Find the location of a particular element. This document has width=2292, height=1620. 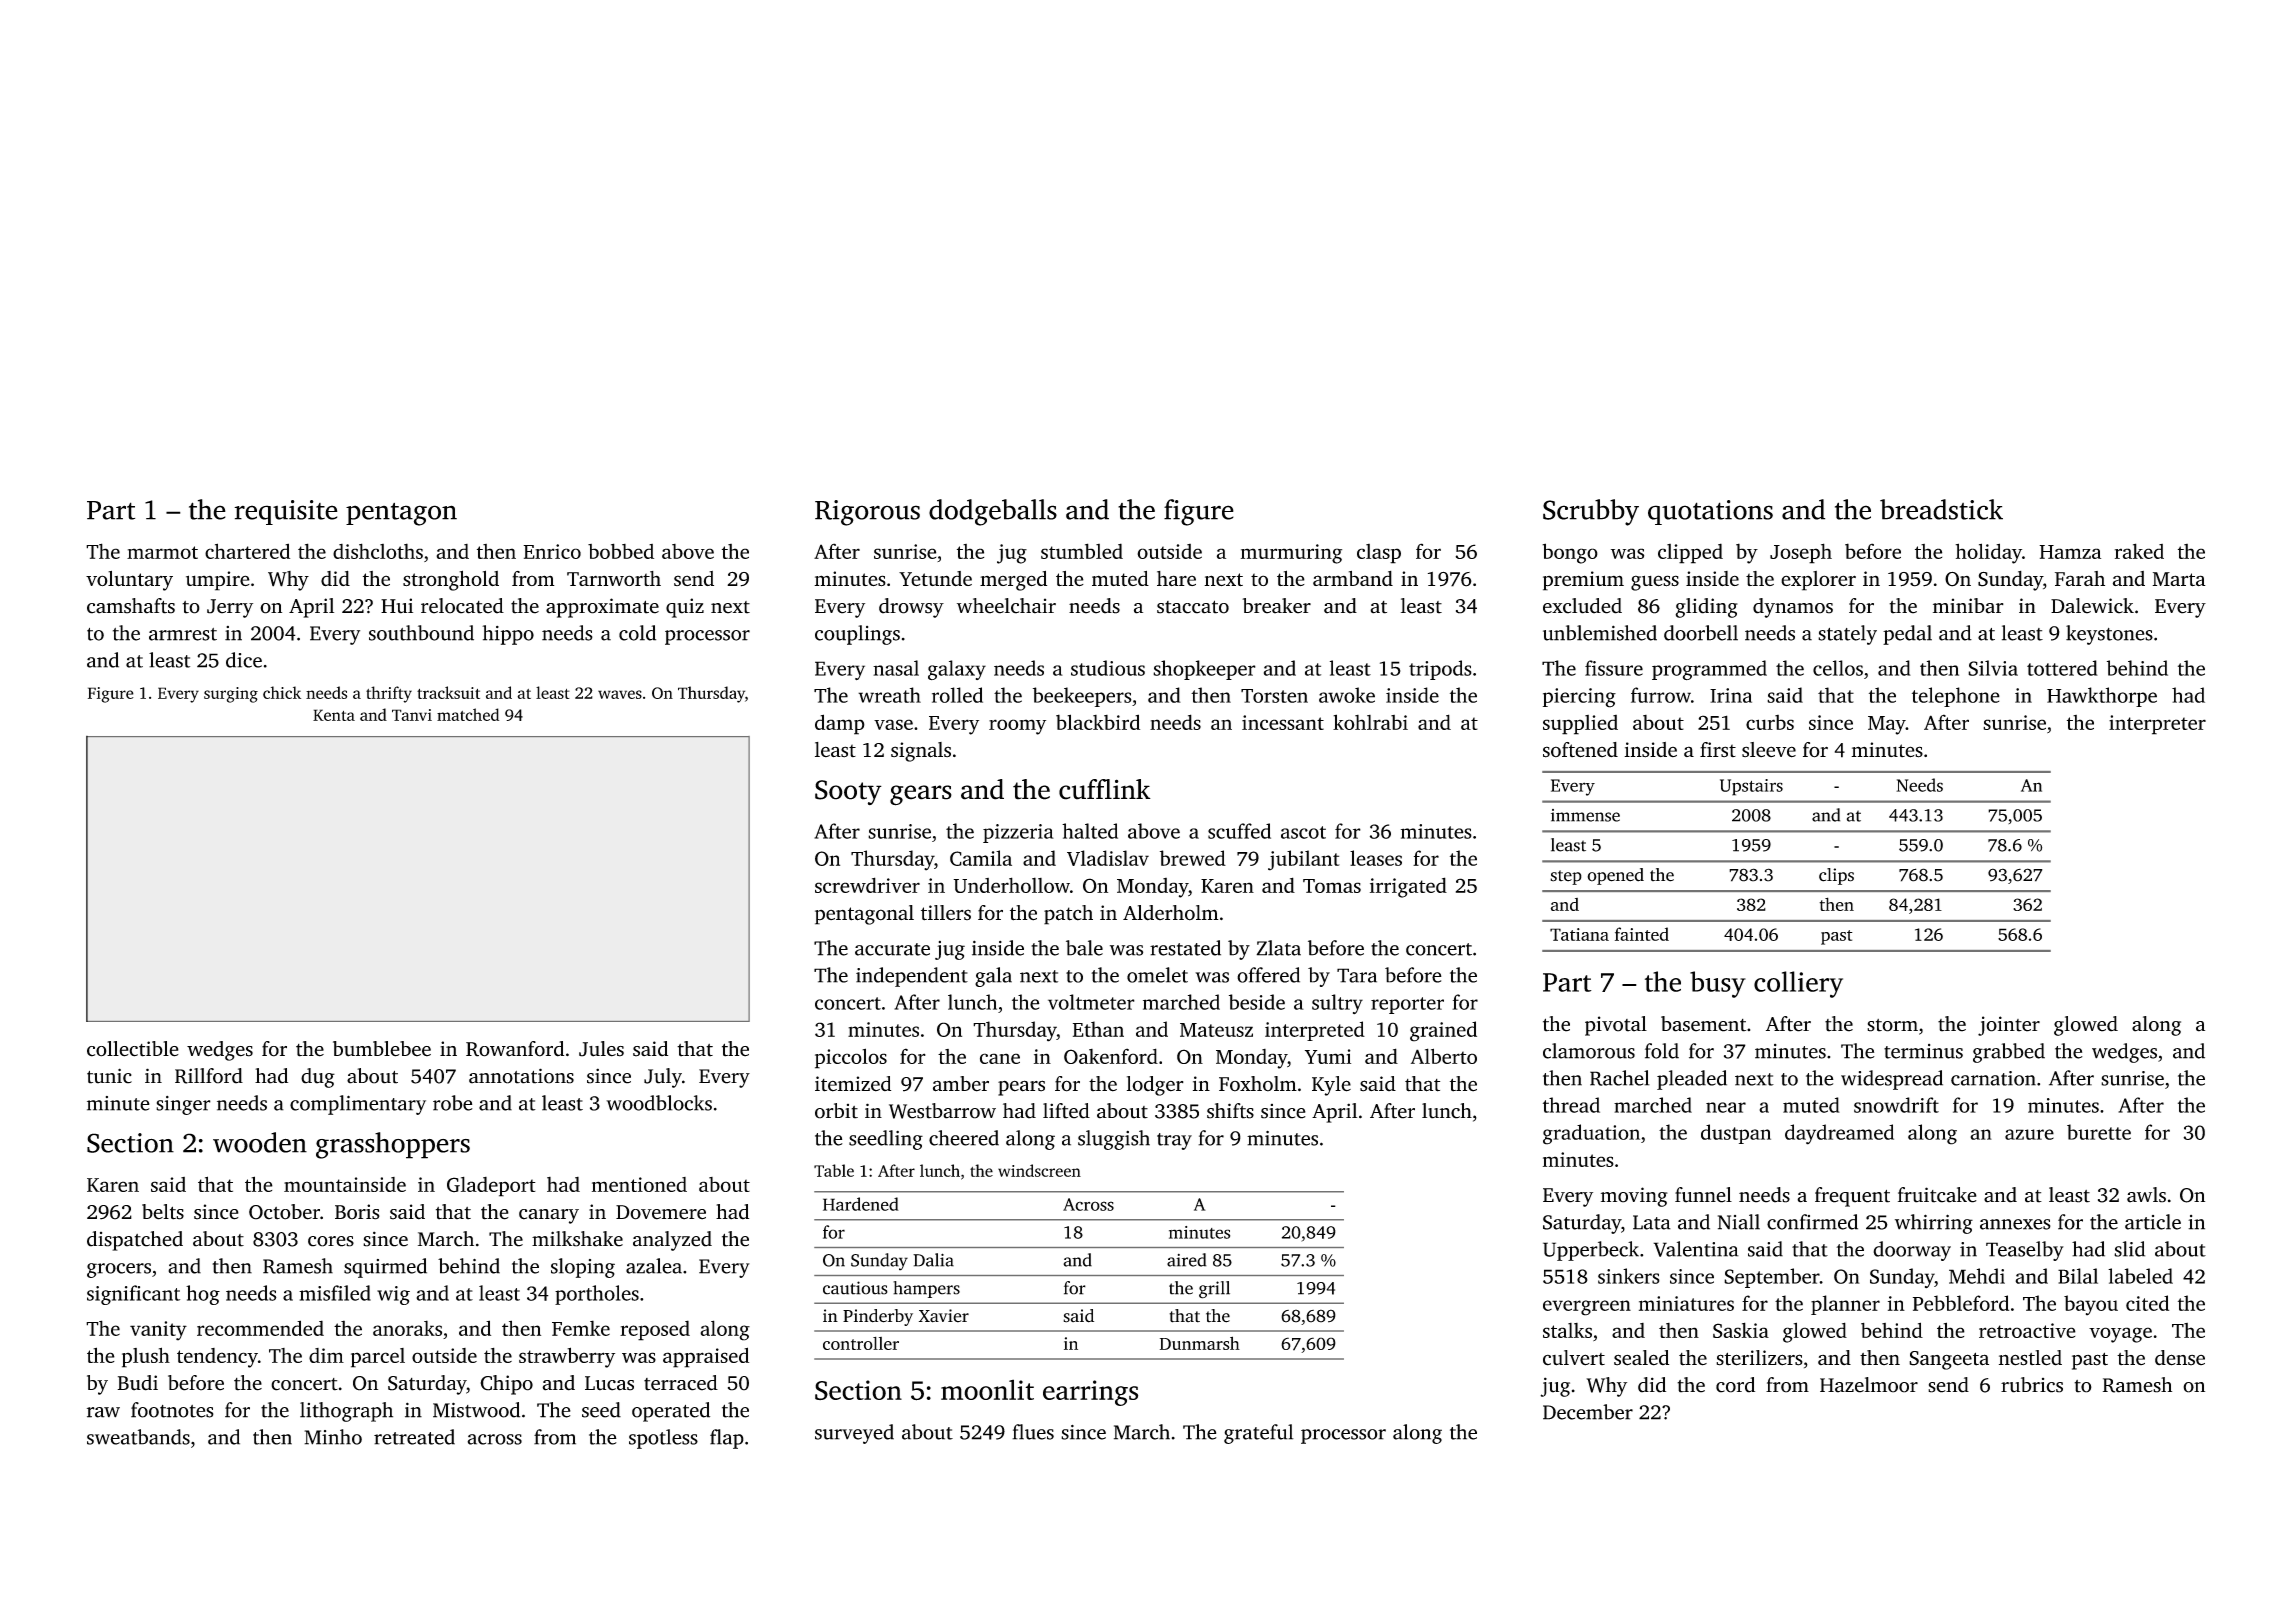

requisite is located at coordinates (286, 512).
